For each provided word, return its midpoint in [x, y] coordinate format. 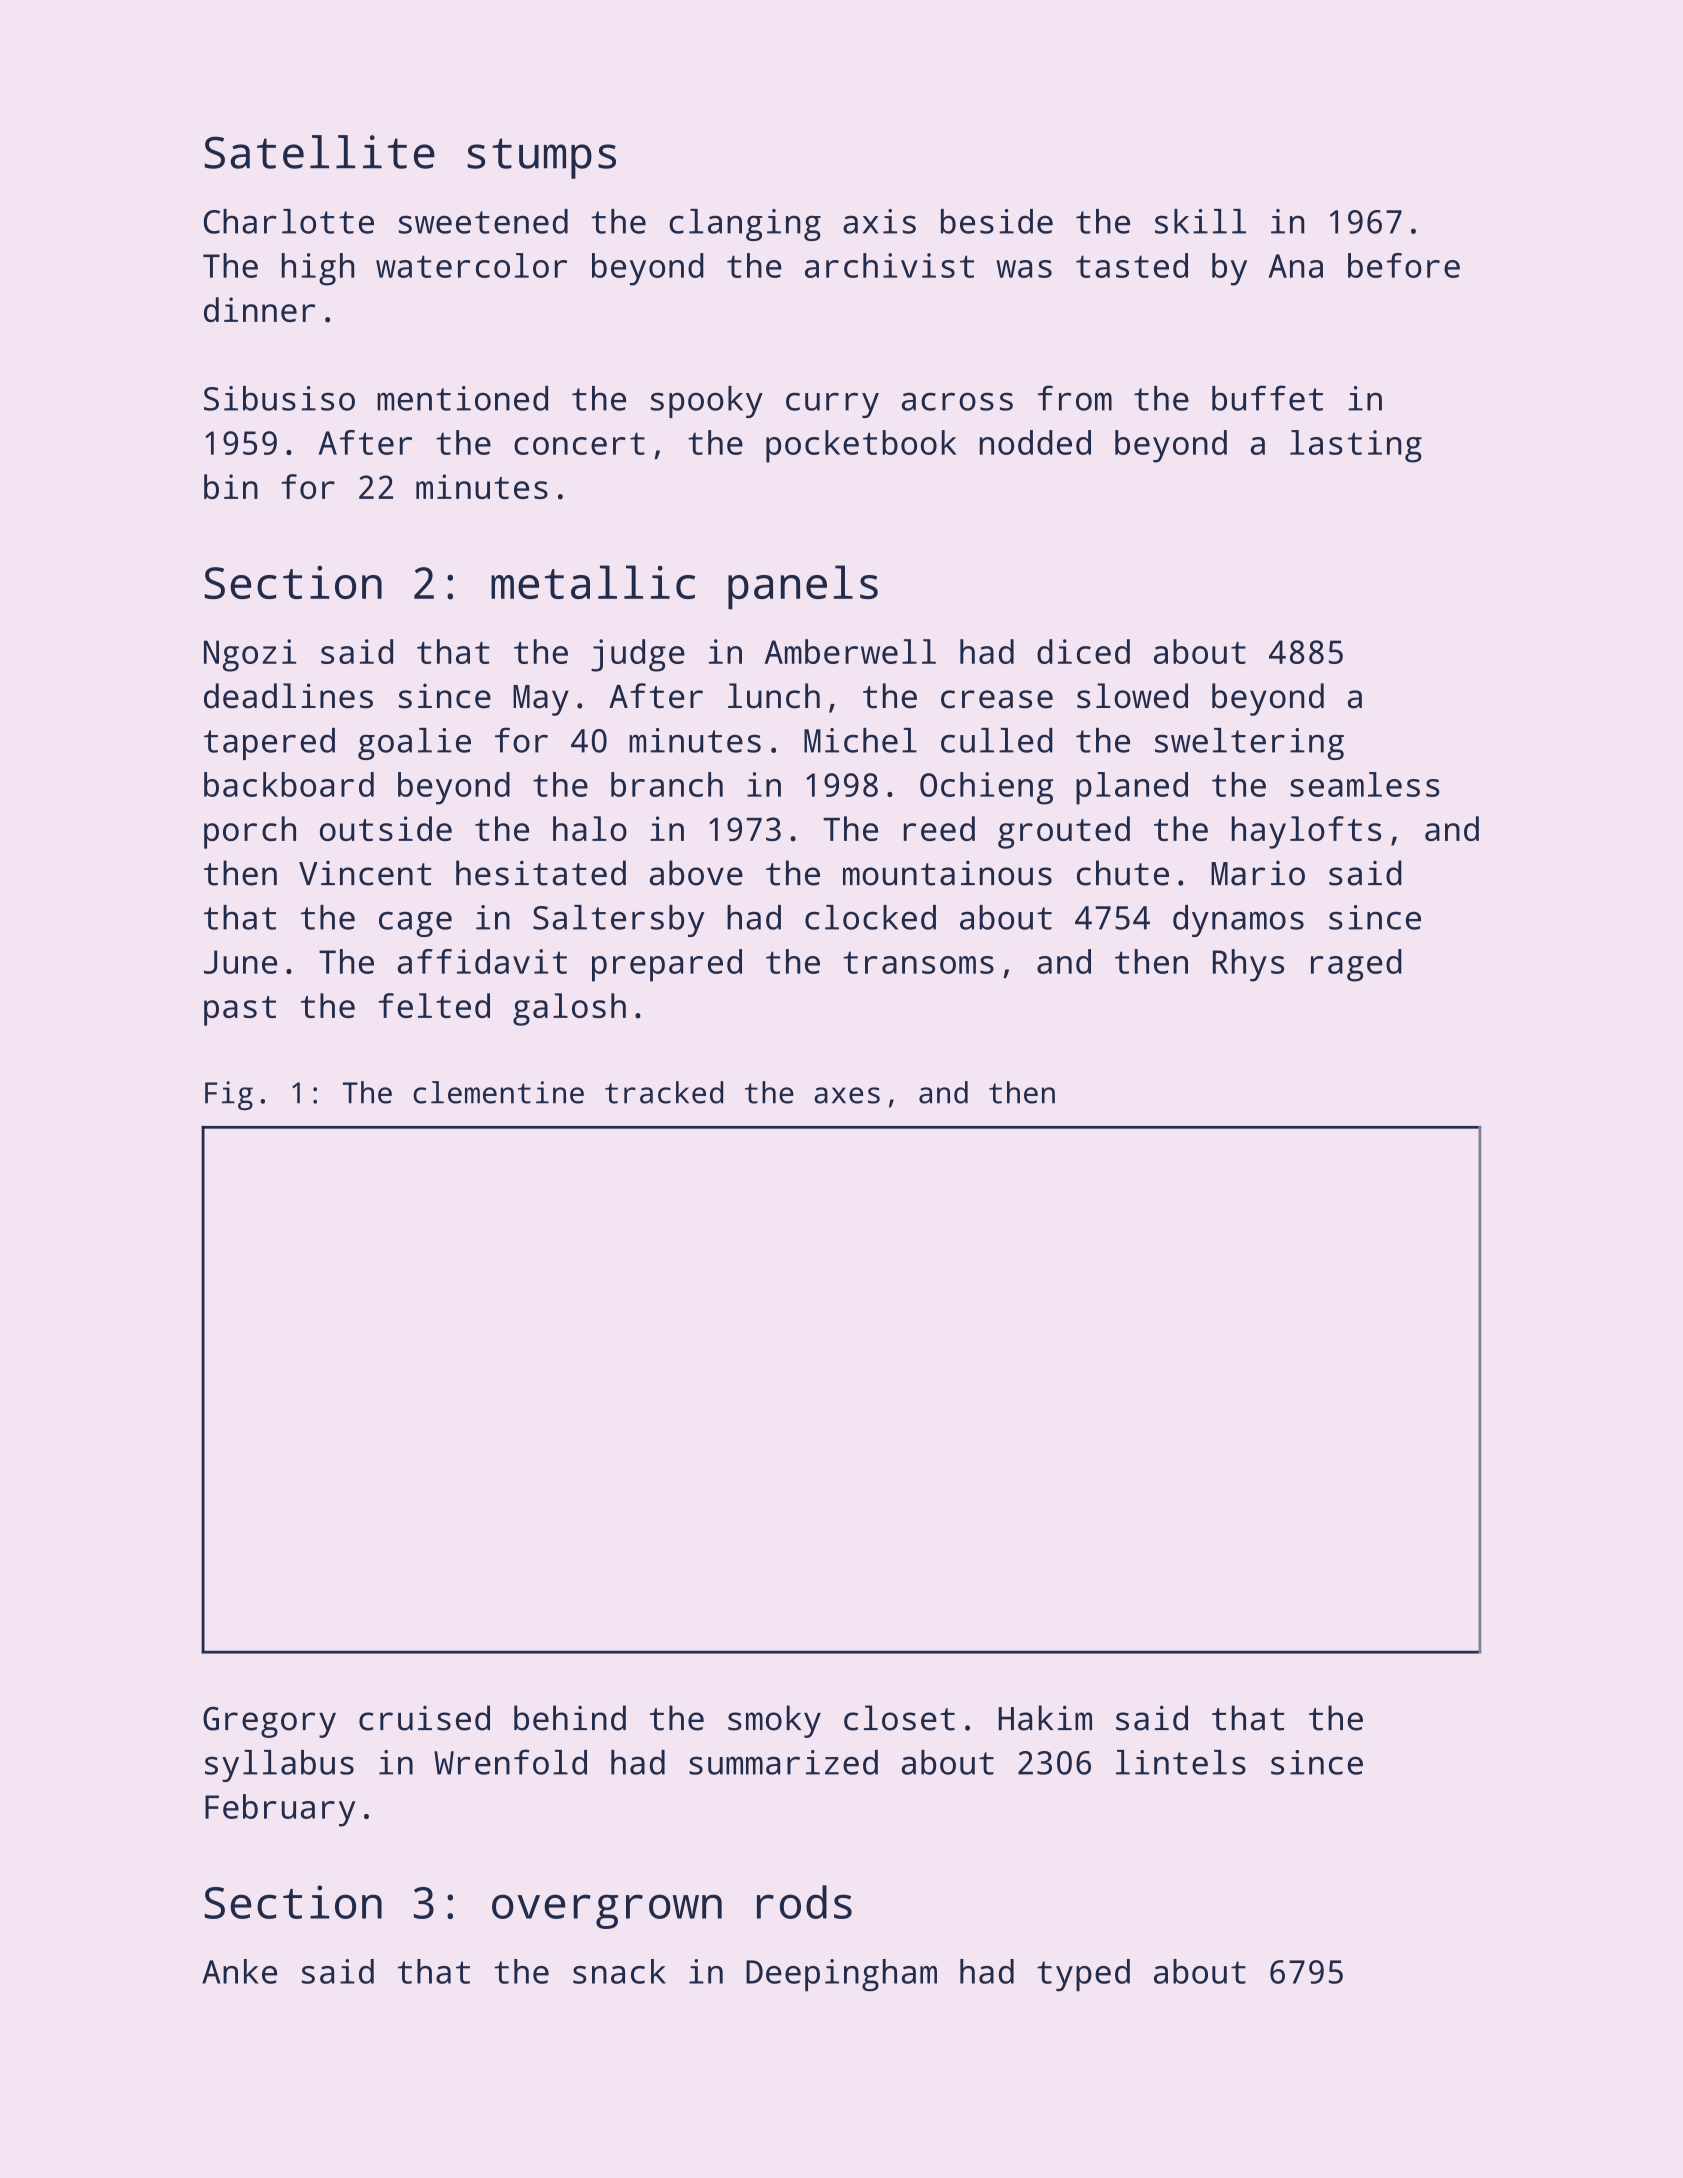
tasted [1132, 265]
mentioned [462, 398]
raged [1356, 965]
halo [590, 828]
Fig [229, 1095]
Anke [239, 1971]
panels [803, 587]
